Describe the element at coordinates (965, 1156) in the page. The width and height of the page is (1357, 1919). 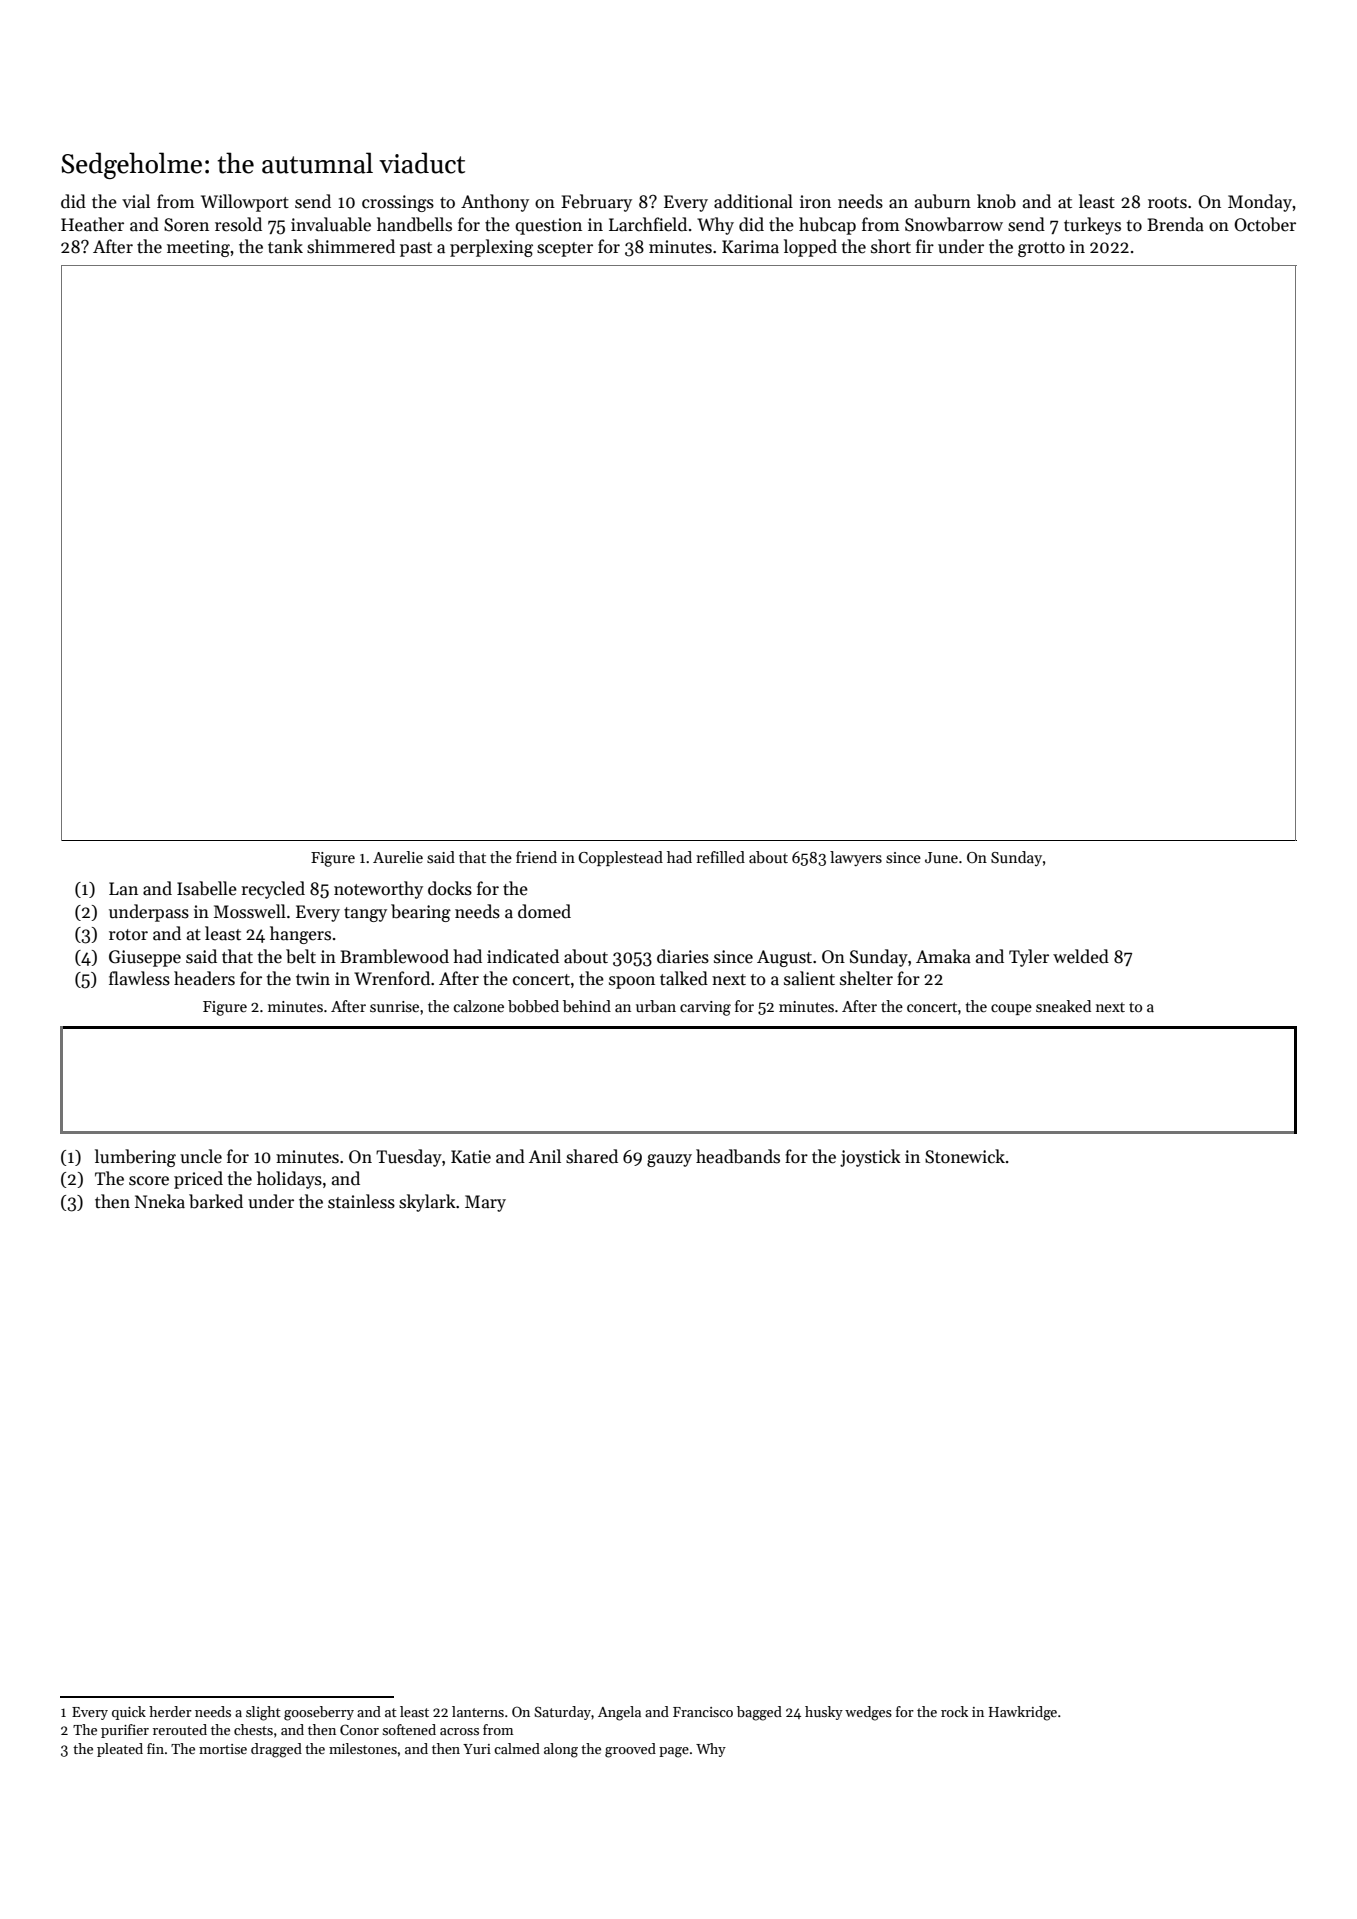
I see `Stonewick` at that location.
